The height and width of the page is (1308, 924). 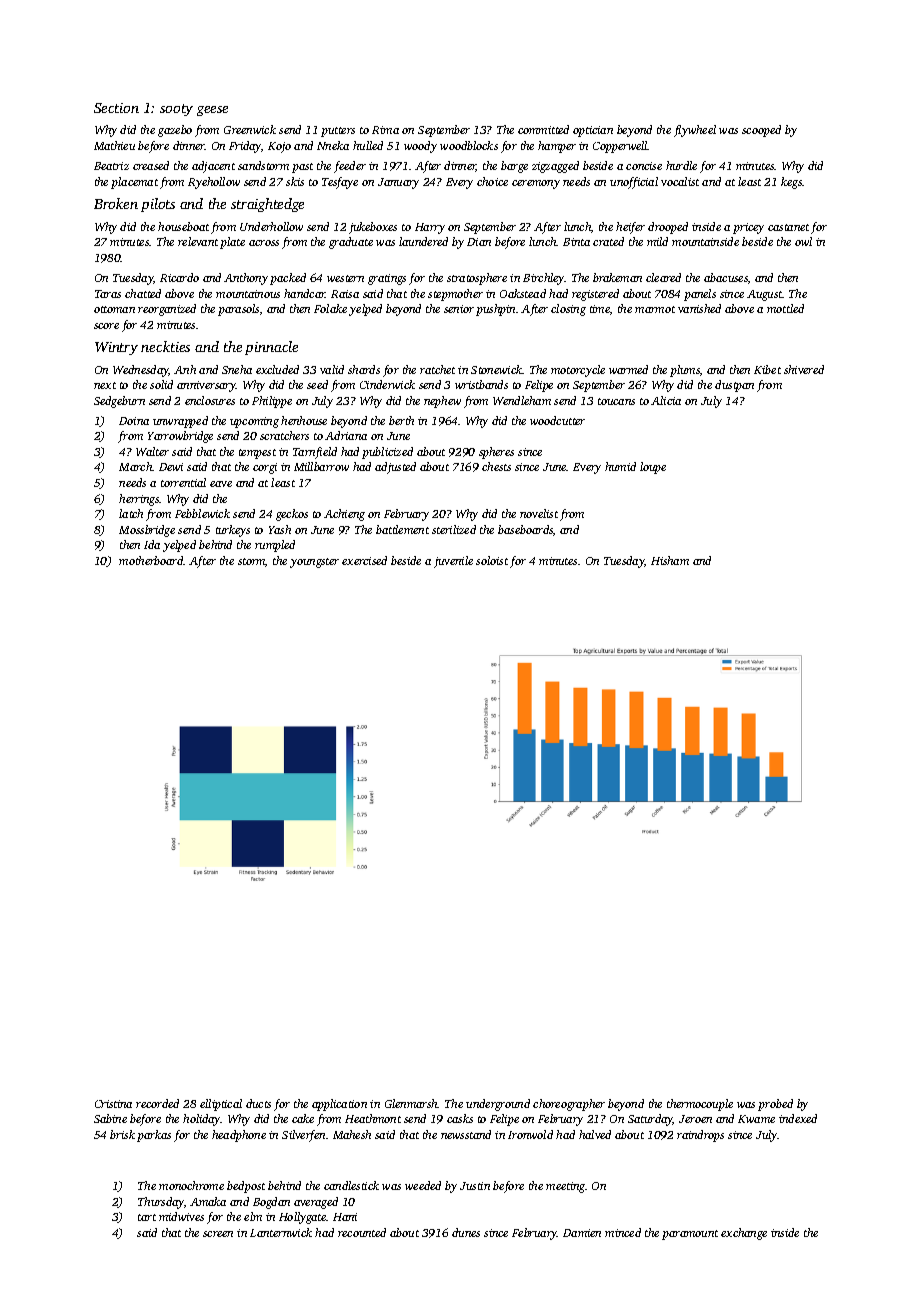 What do you see at coordinates (695, 131) in the page?
I see `flywheel` at bounding box center [695, 131].
